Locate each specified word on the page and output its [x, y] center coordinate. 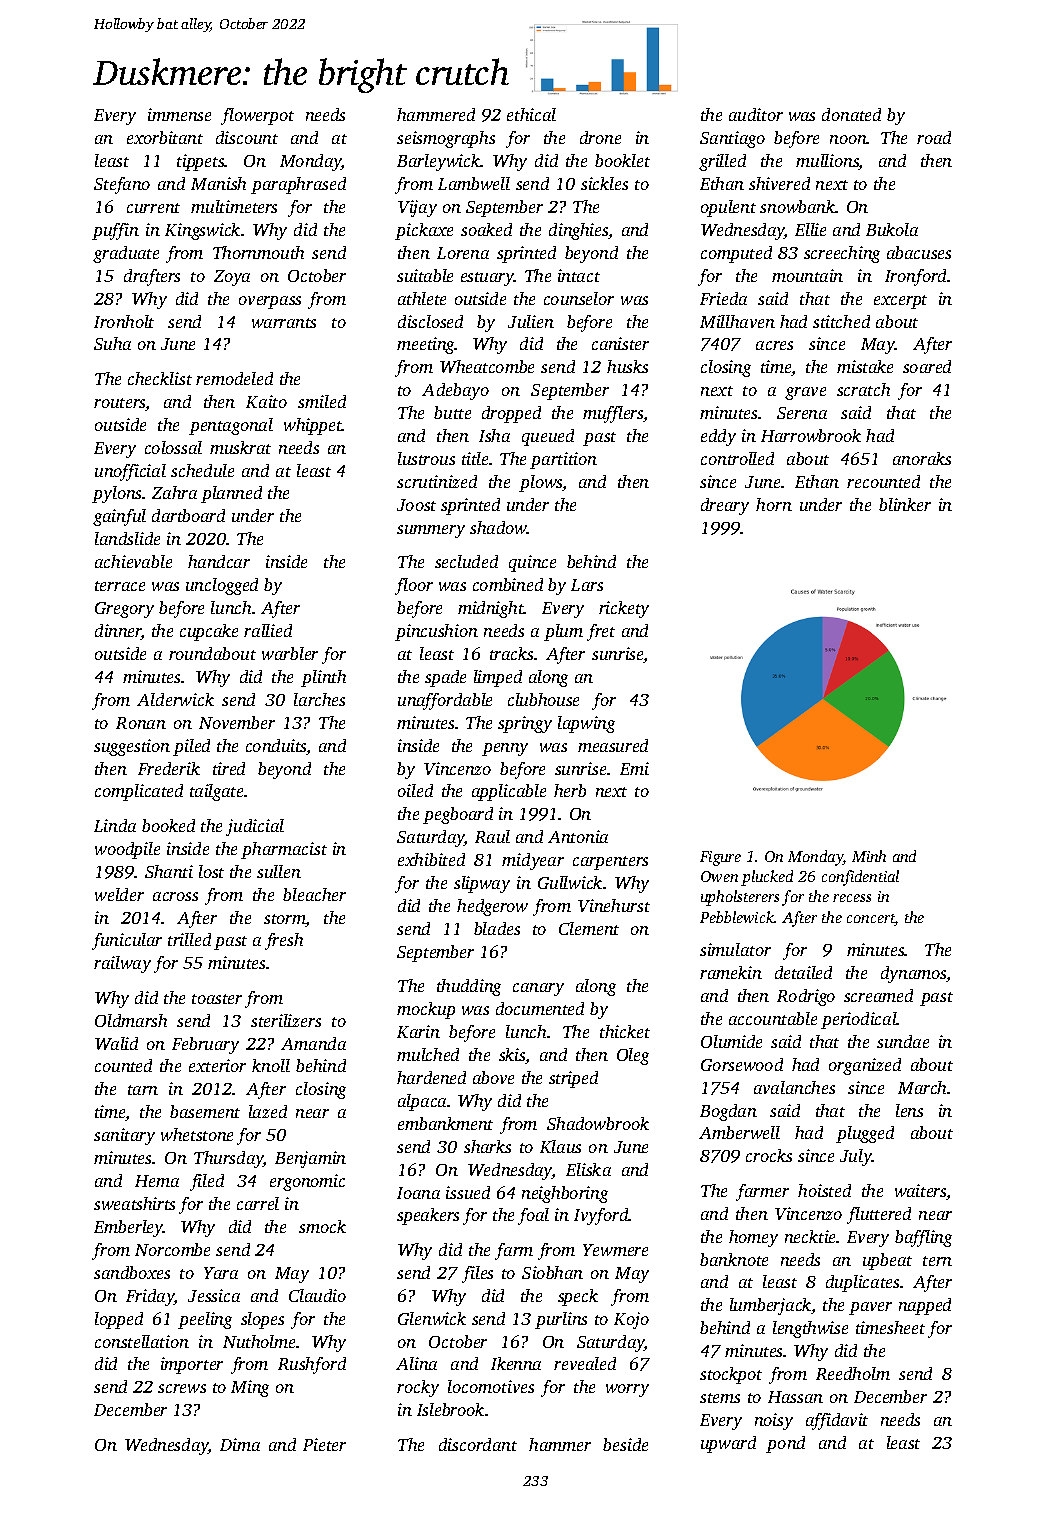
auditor [756, 114]
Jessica [214, 1295]
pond [785, 1444]
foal [533, 1216]
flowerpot [257, 116]
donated [851, 114]
